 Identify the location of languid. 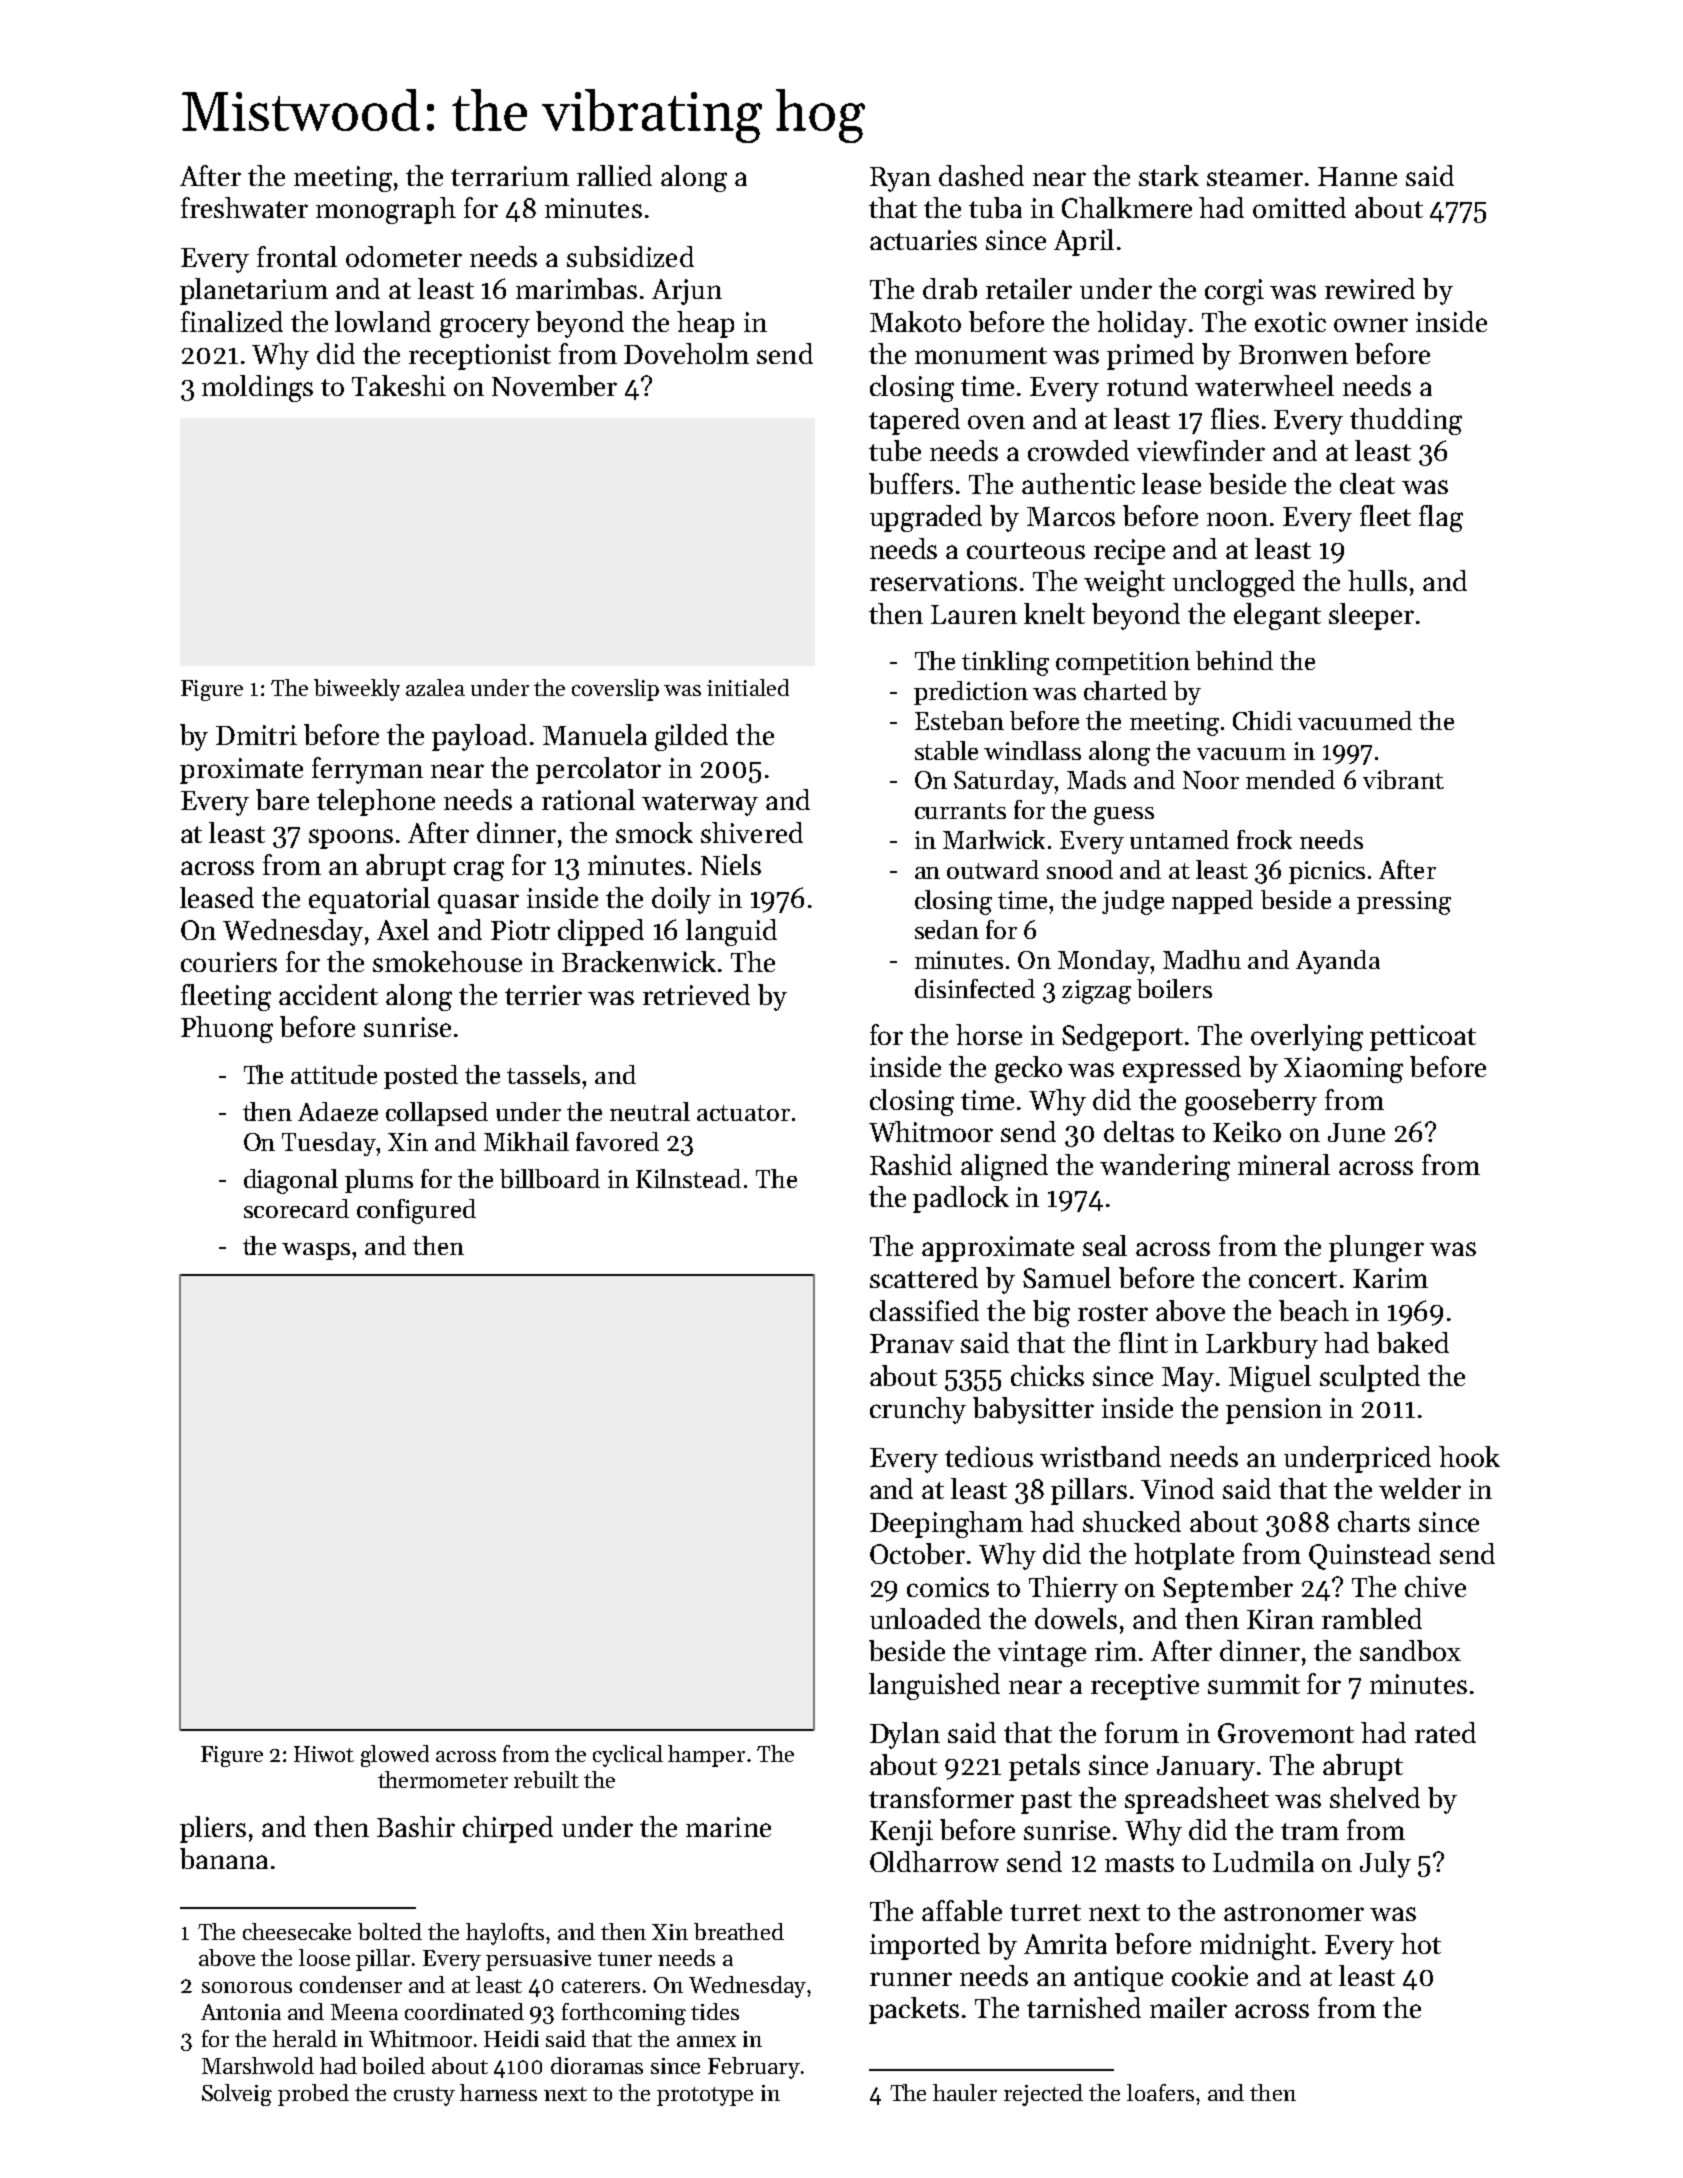
(731, 932).
